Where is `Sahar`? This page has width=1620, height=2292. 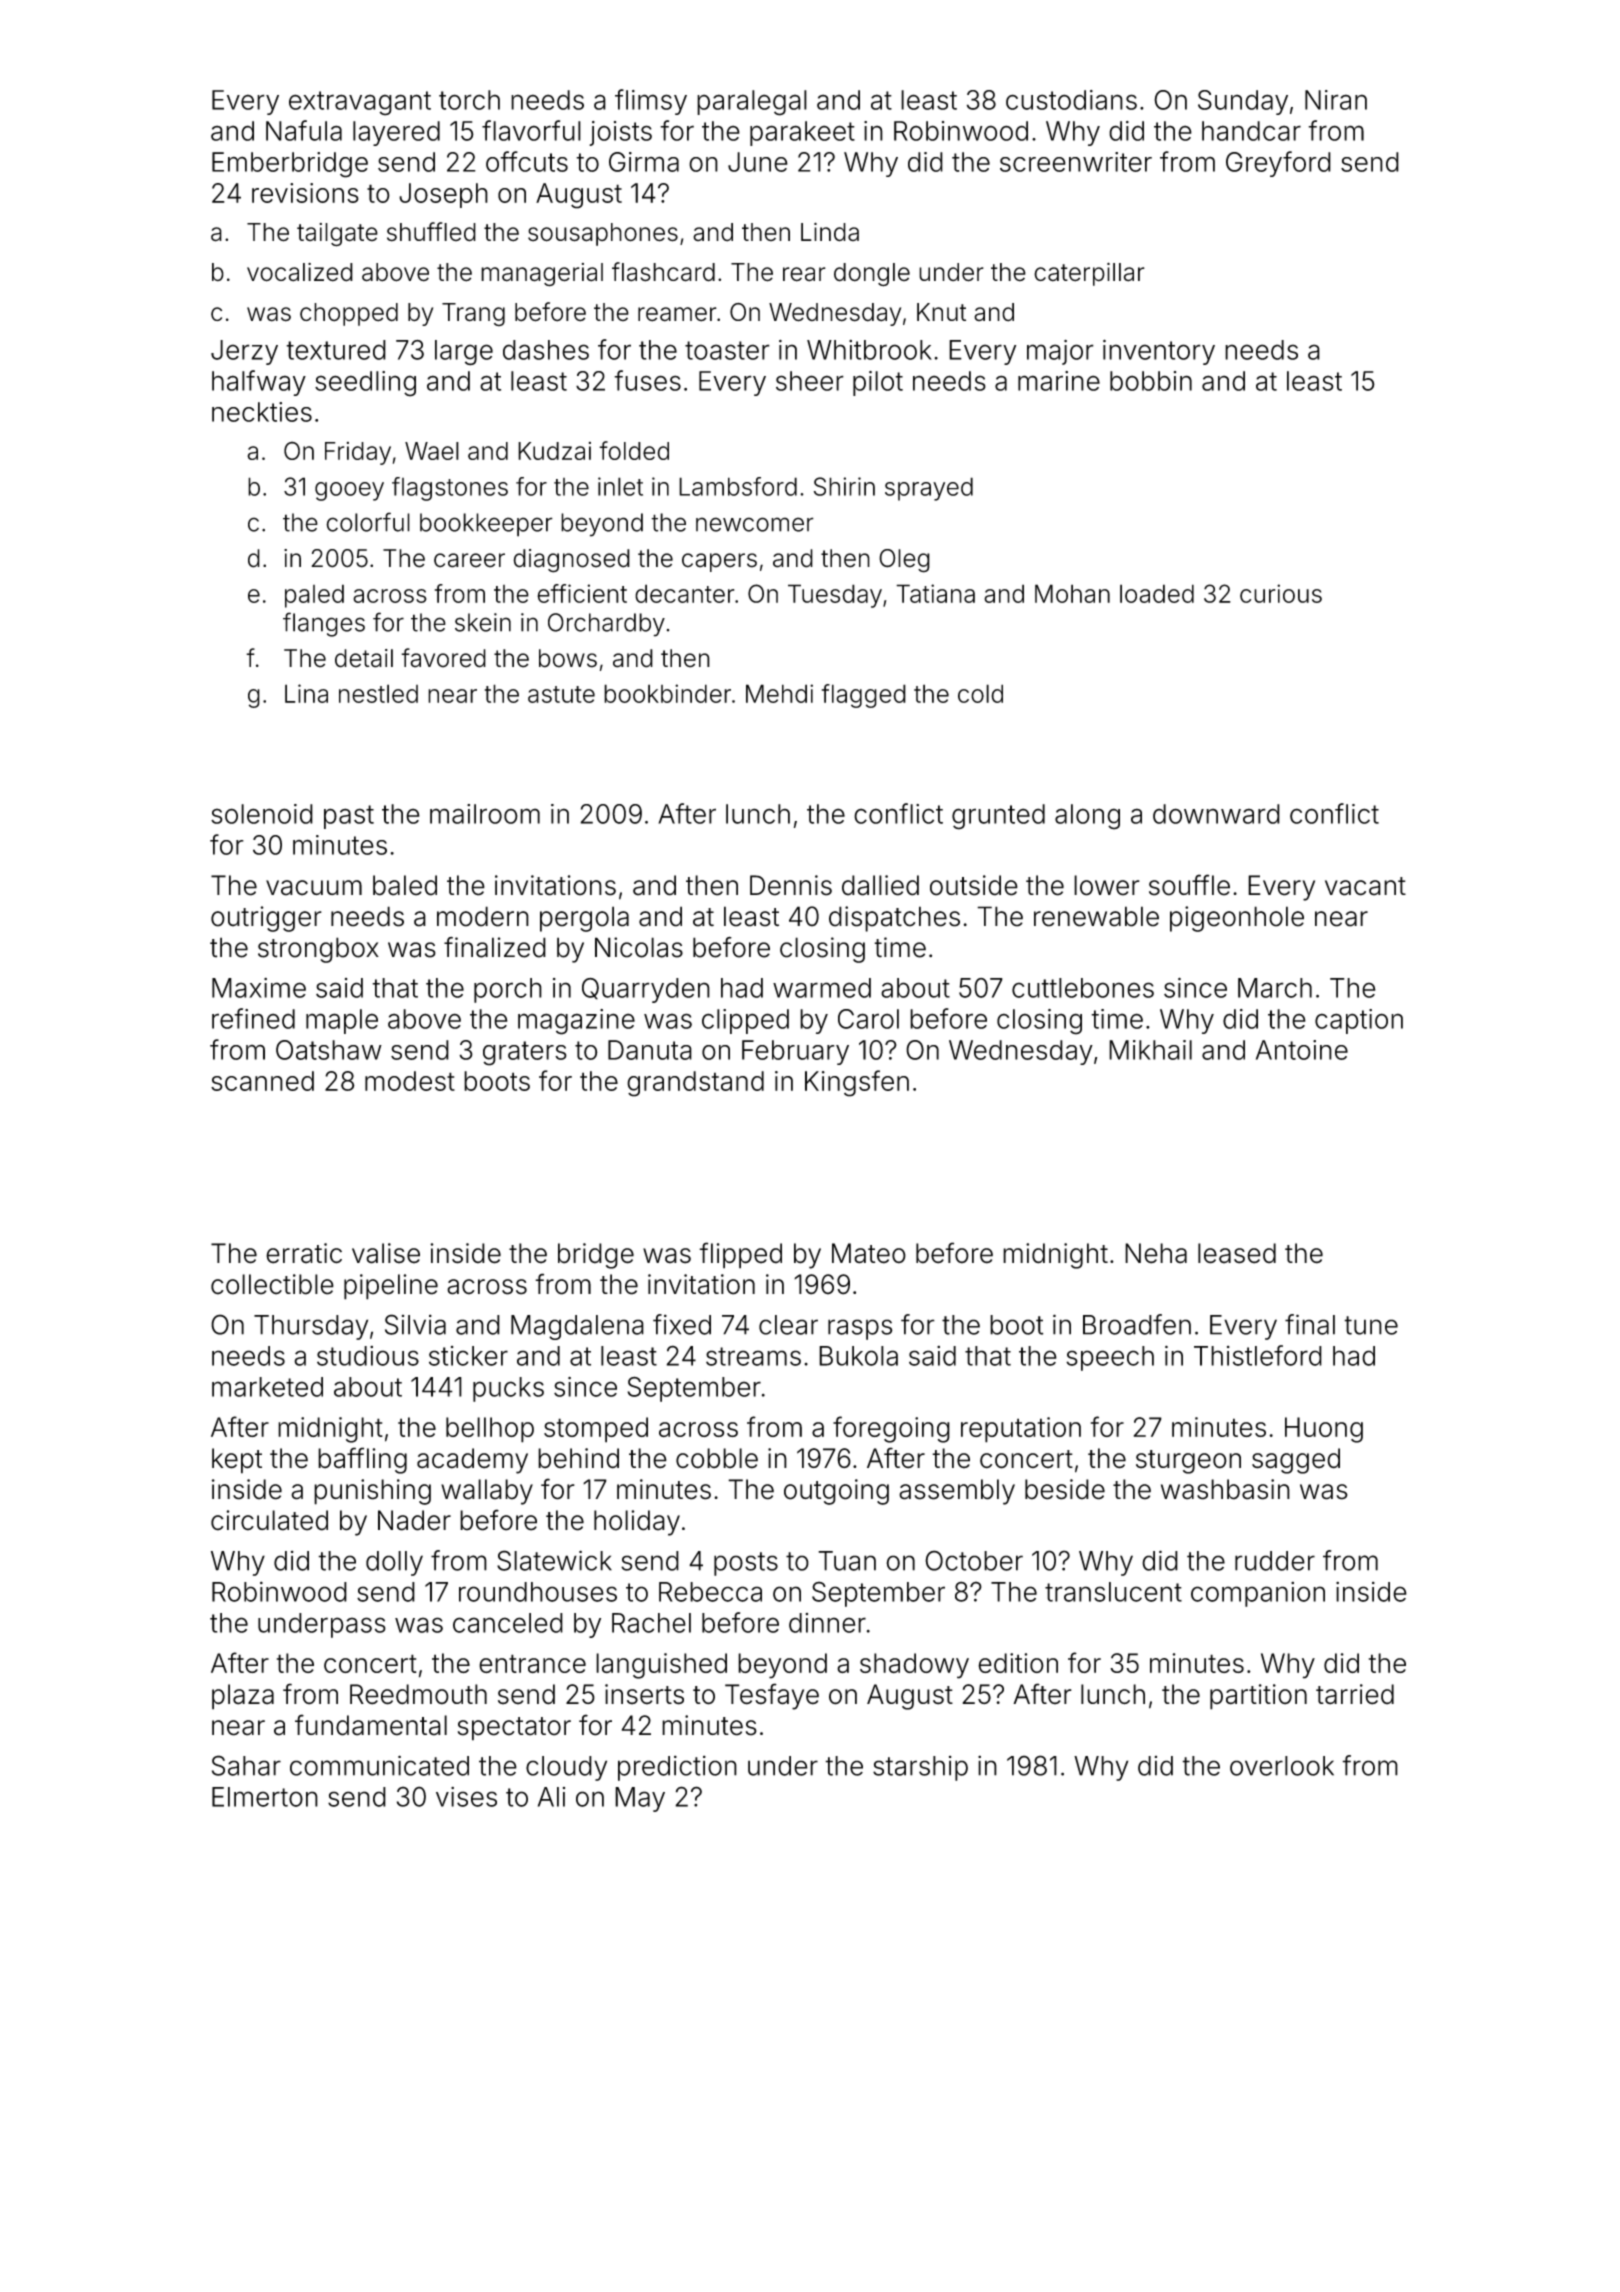 Sahar is located at coordinates (246, 1765).
